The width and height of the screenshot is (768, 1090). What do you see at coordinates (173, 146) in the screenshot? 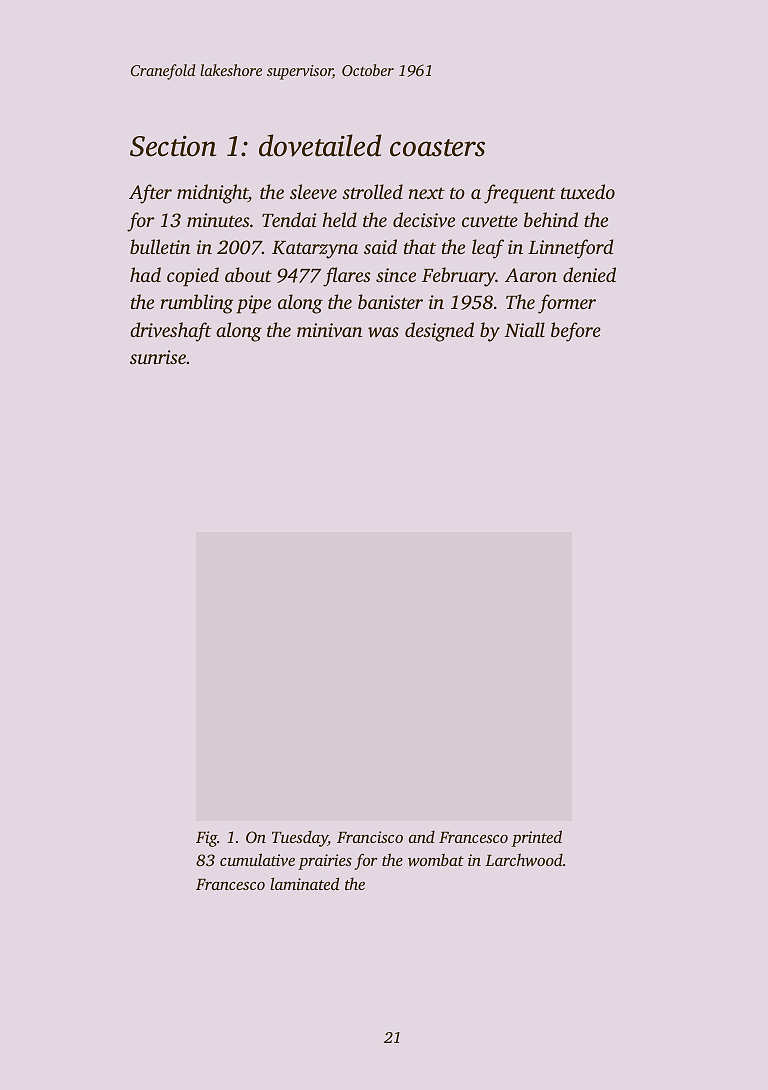
I see `Section` at bounding box center [173, 146].
